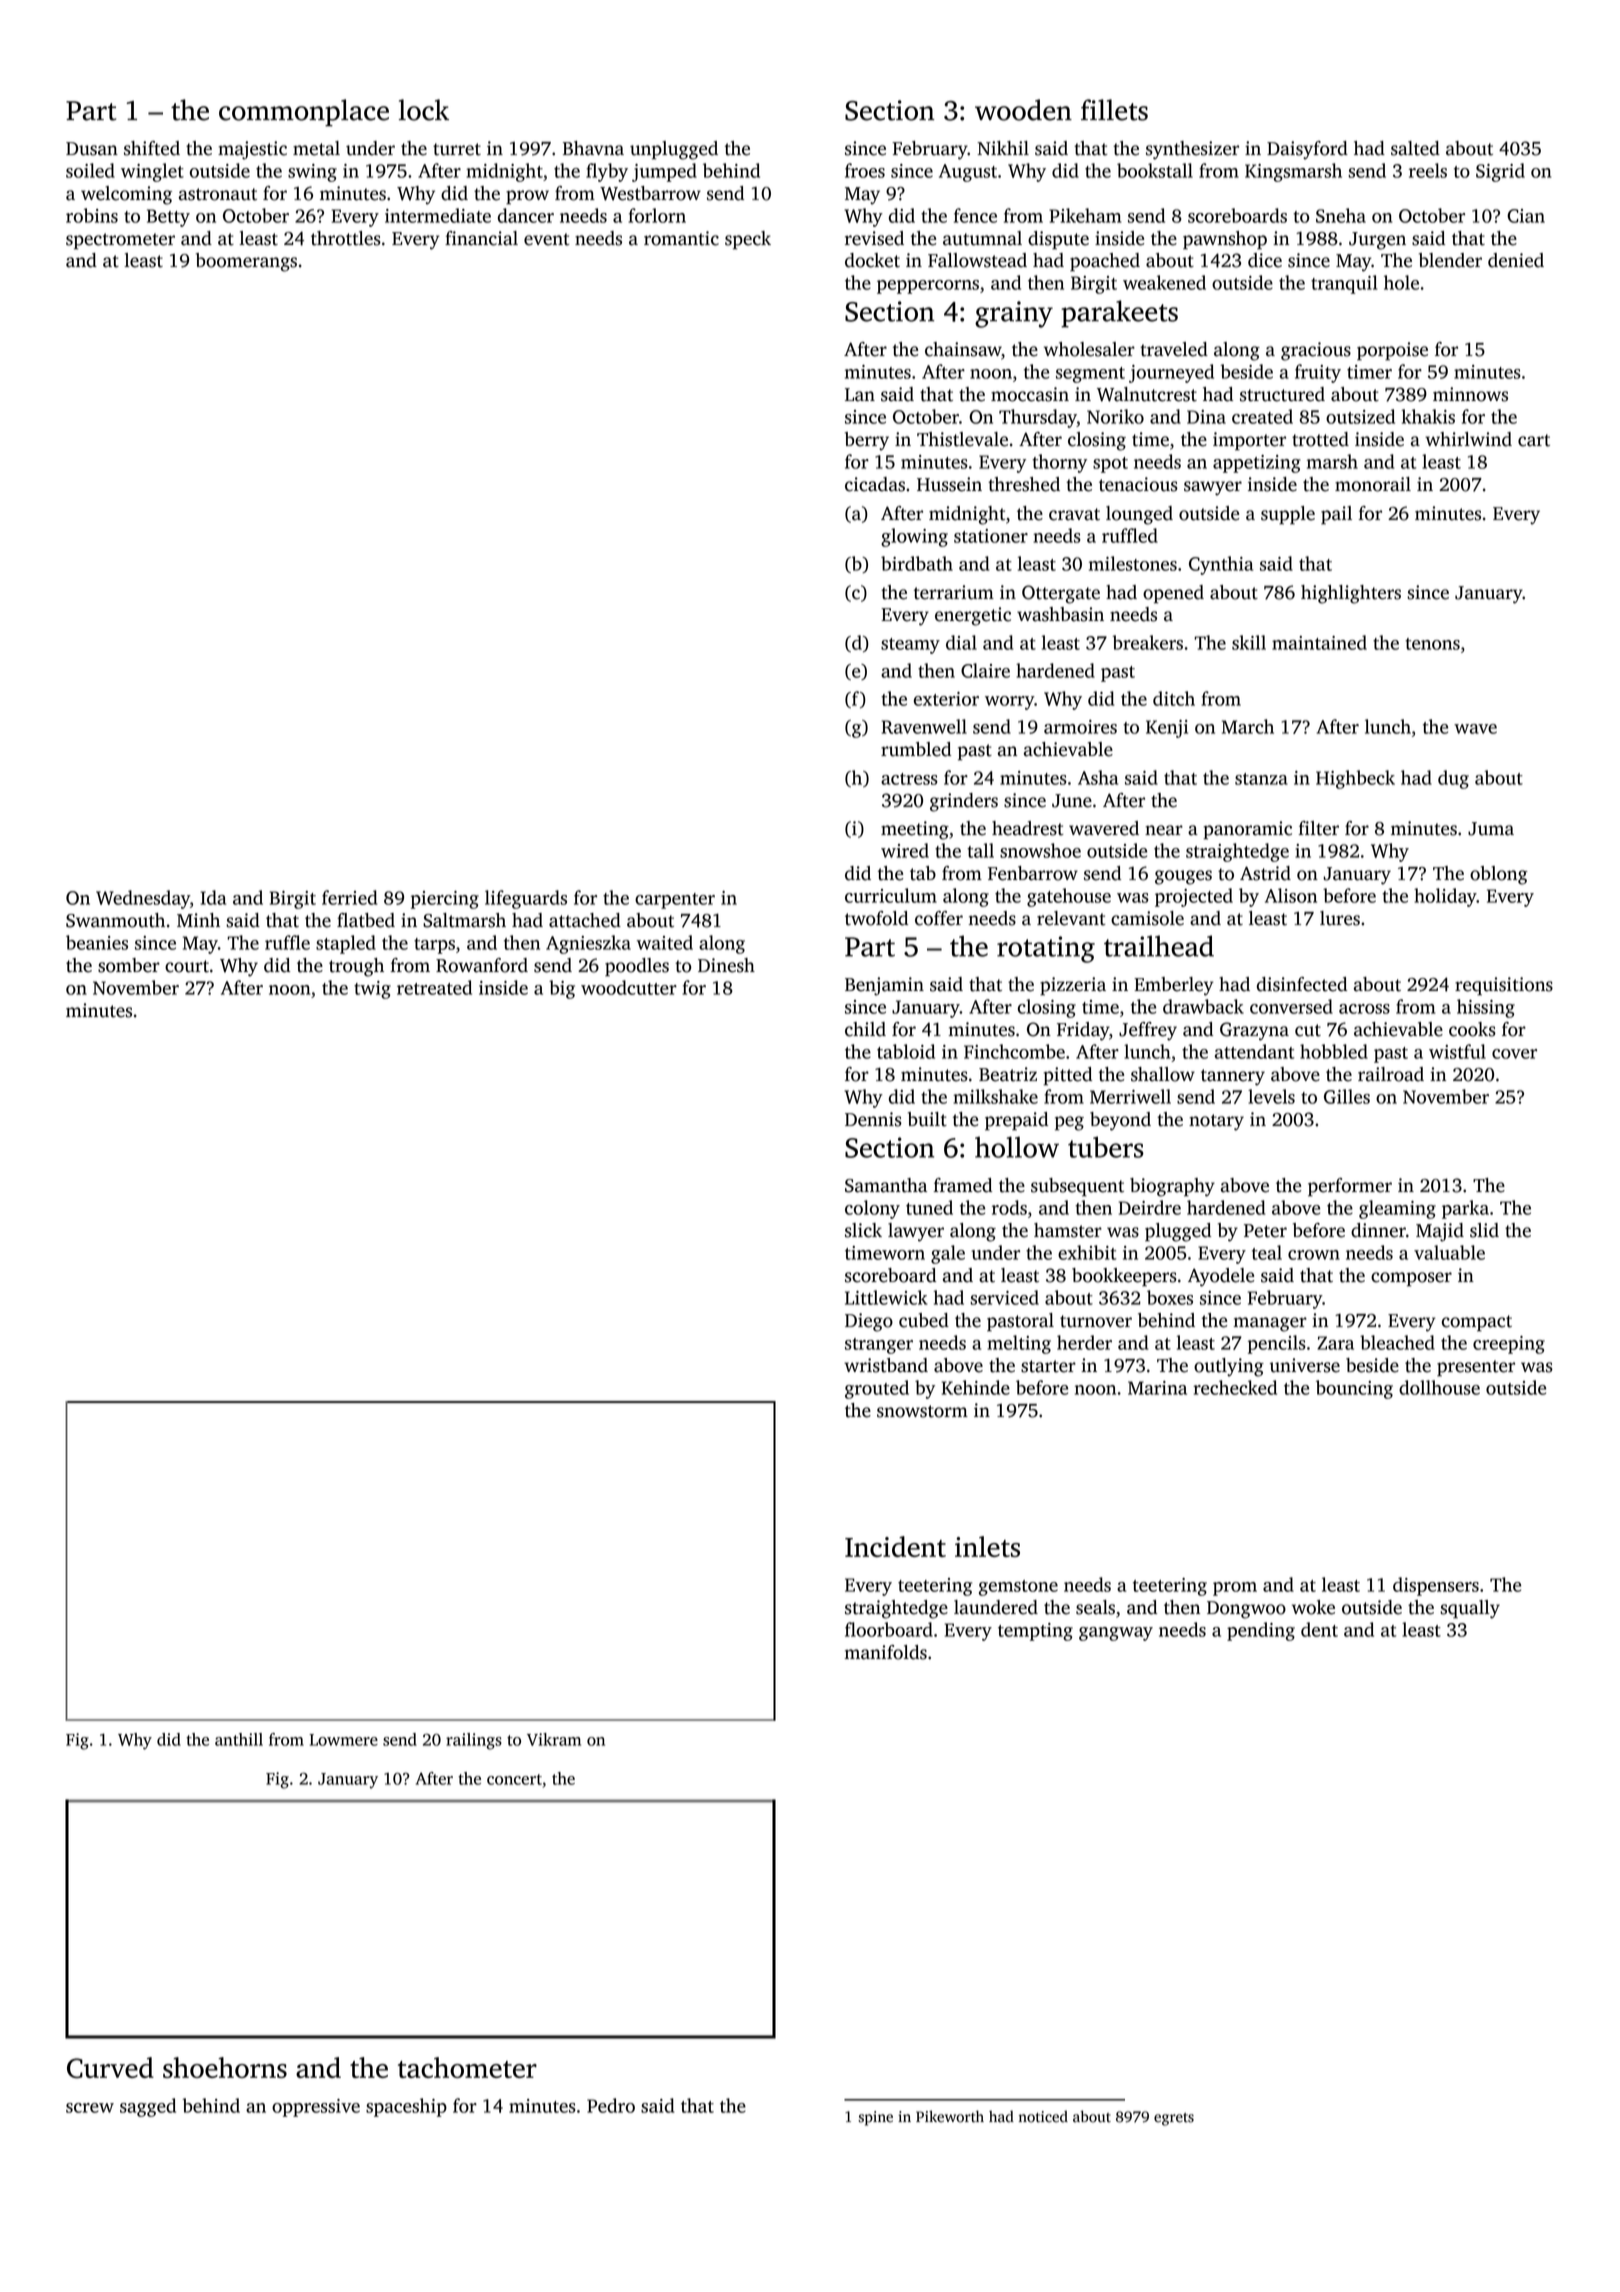 This page has height=2292, width=1620. Describe the element at coordinates (343, 1740) in the page. I see `Lowmere` at that location.
